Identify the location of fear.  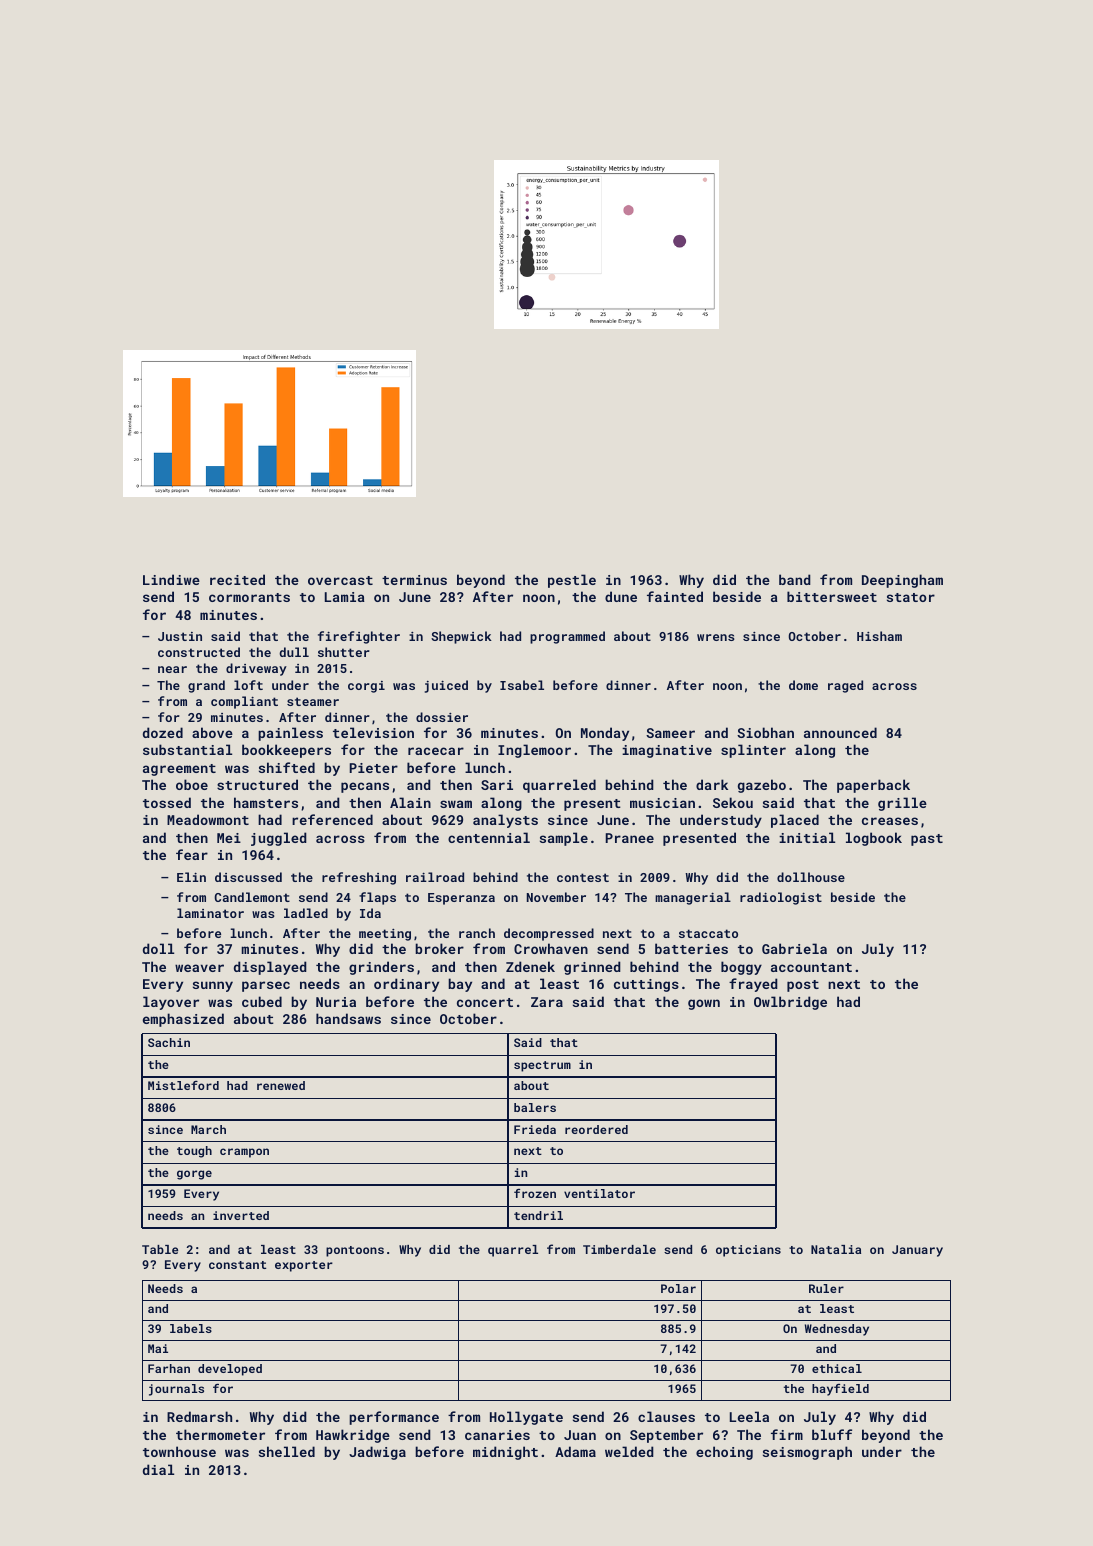
(192, 854).
